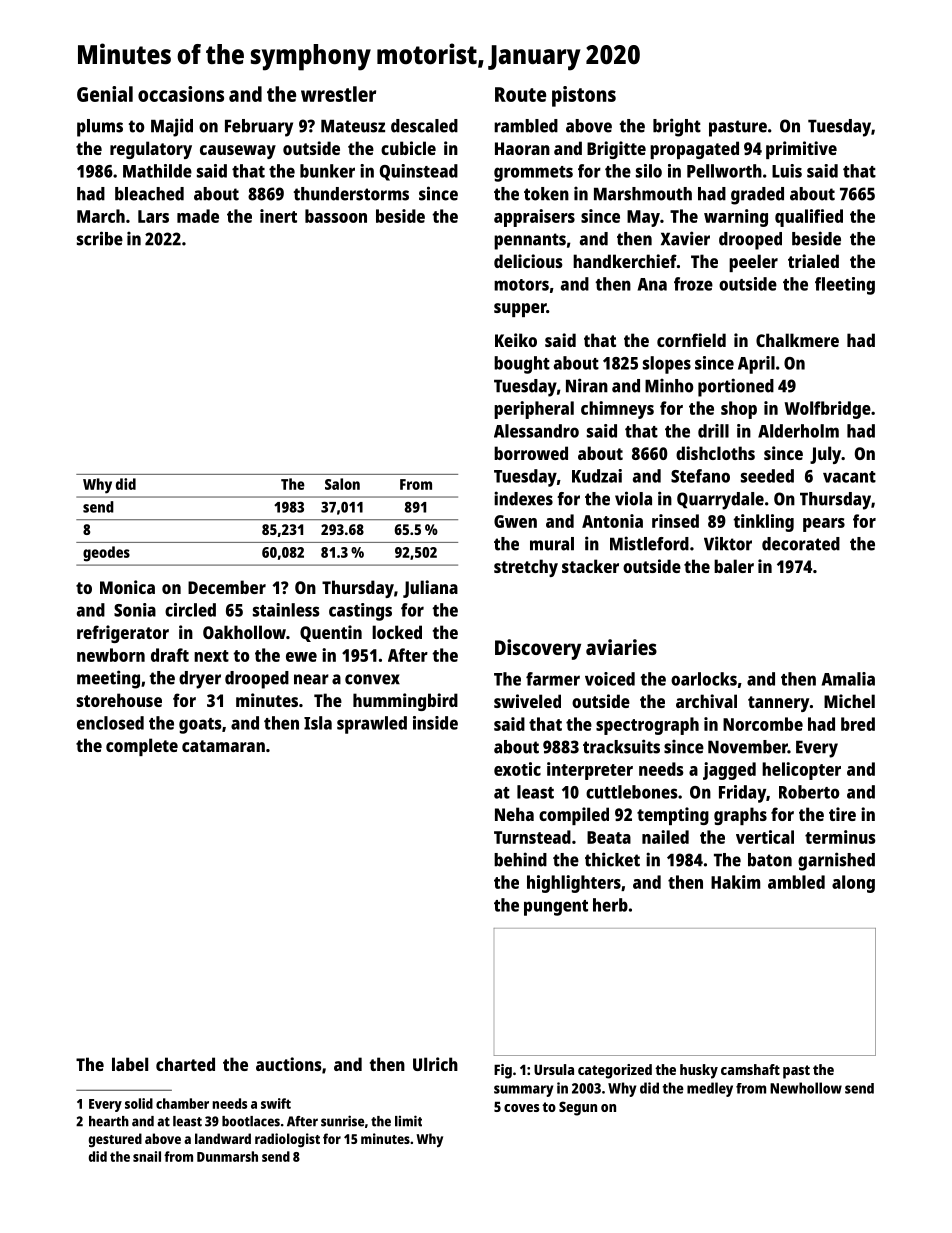 The width and height of the screenshot is (952, 1233). What do you see at coordinates (100, 238) in the screenshot?
I see `scribe` at bounding box center [100, 238].
